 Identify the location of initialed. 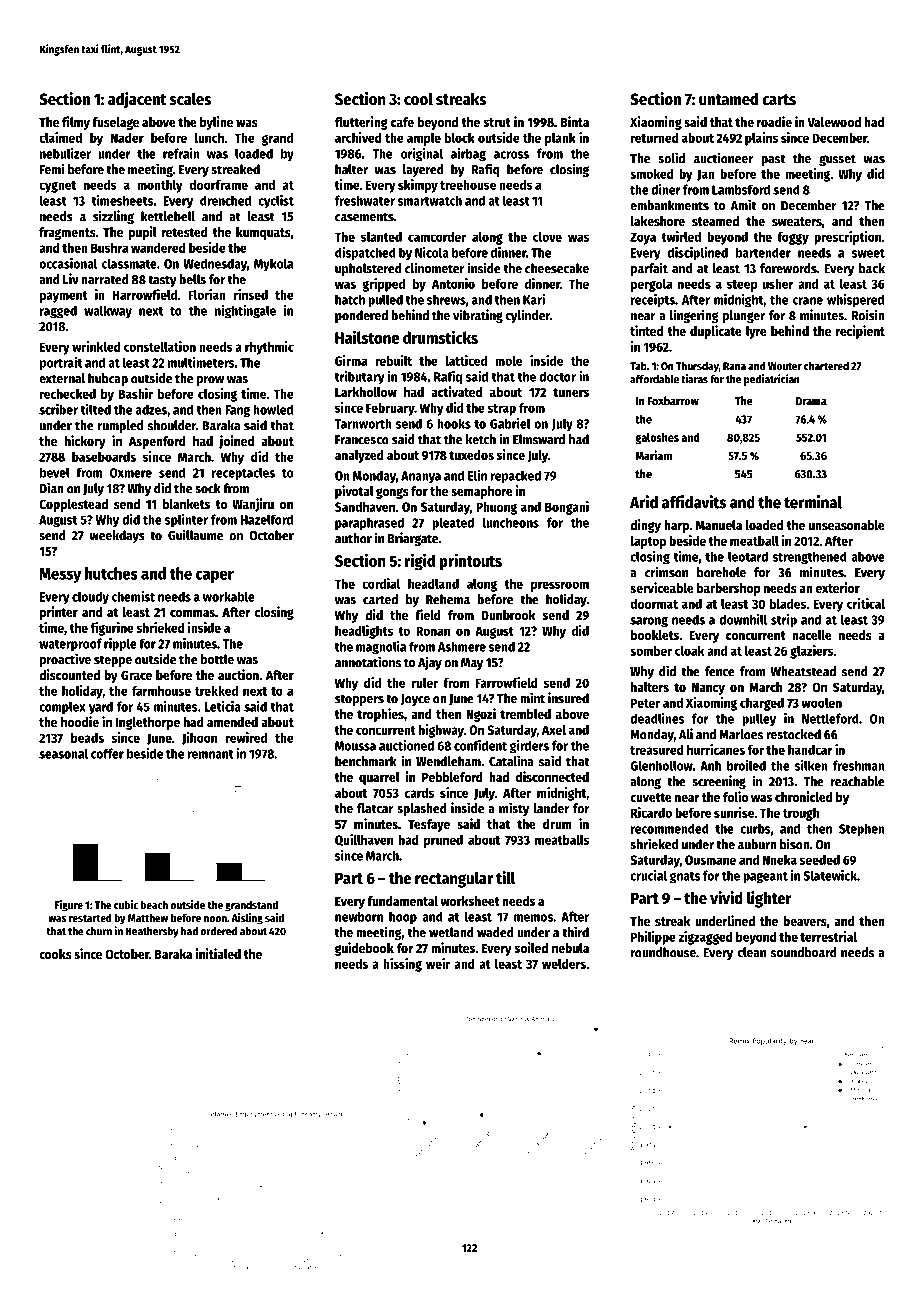
(218, 953).
